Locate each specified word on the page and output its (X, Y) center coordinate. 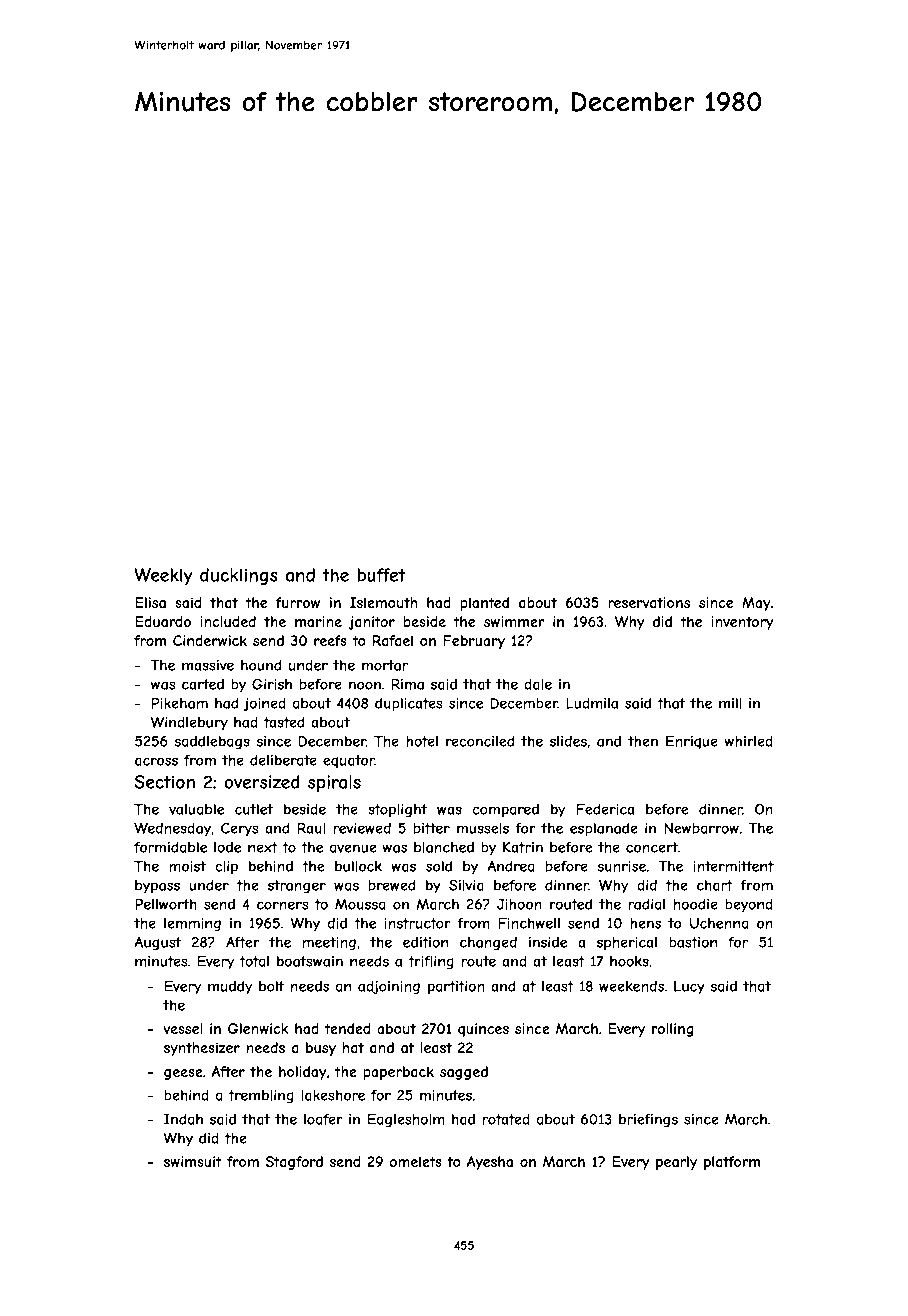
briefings (648, 1121)
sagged (464, 1073)
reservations (649, 602)
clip (226, 868)
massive (208, 665)
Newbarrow (701, 828)
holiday (302, 1073)
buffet (381, 575)
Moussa (360, 904)
